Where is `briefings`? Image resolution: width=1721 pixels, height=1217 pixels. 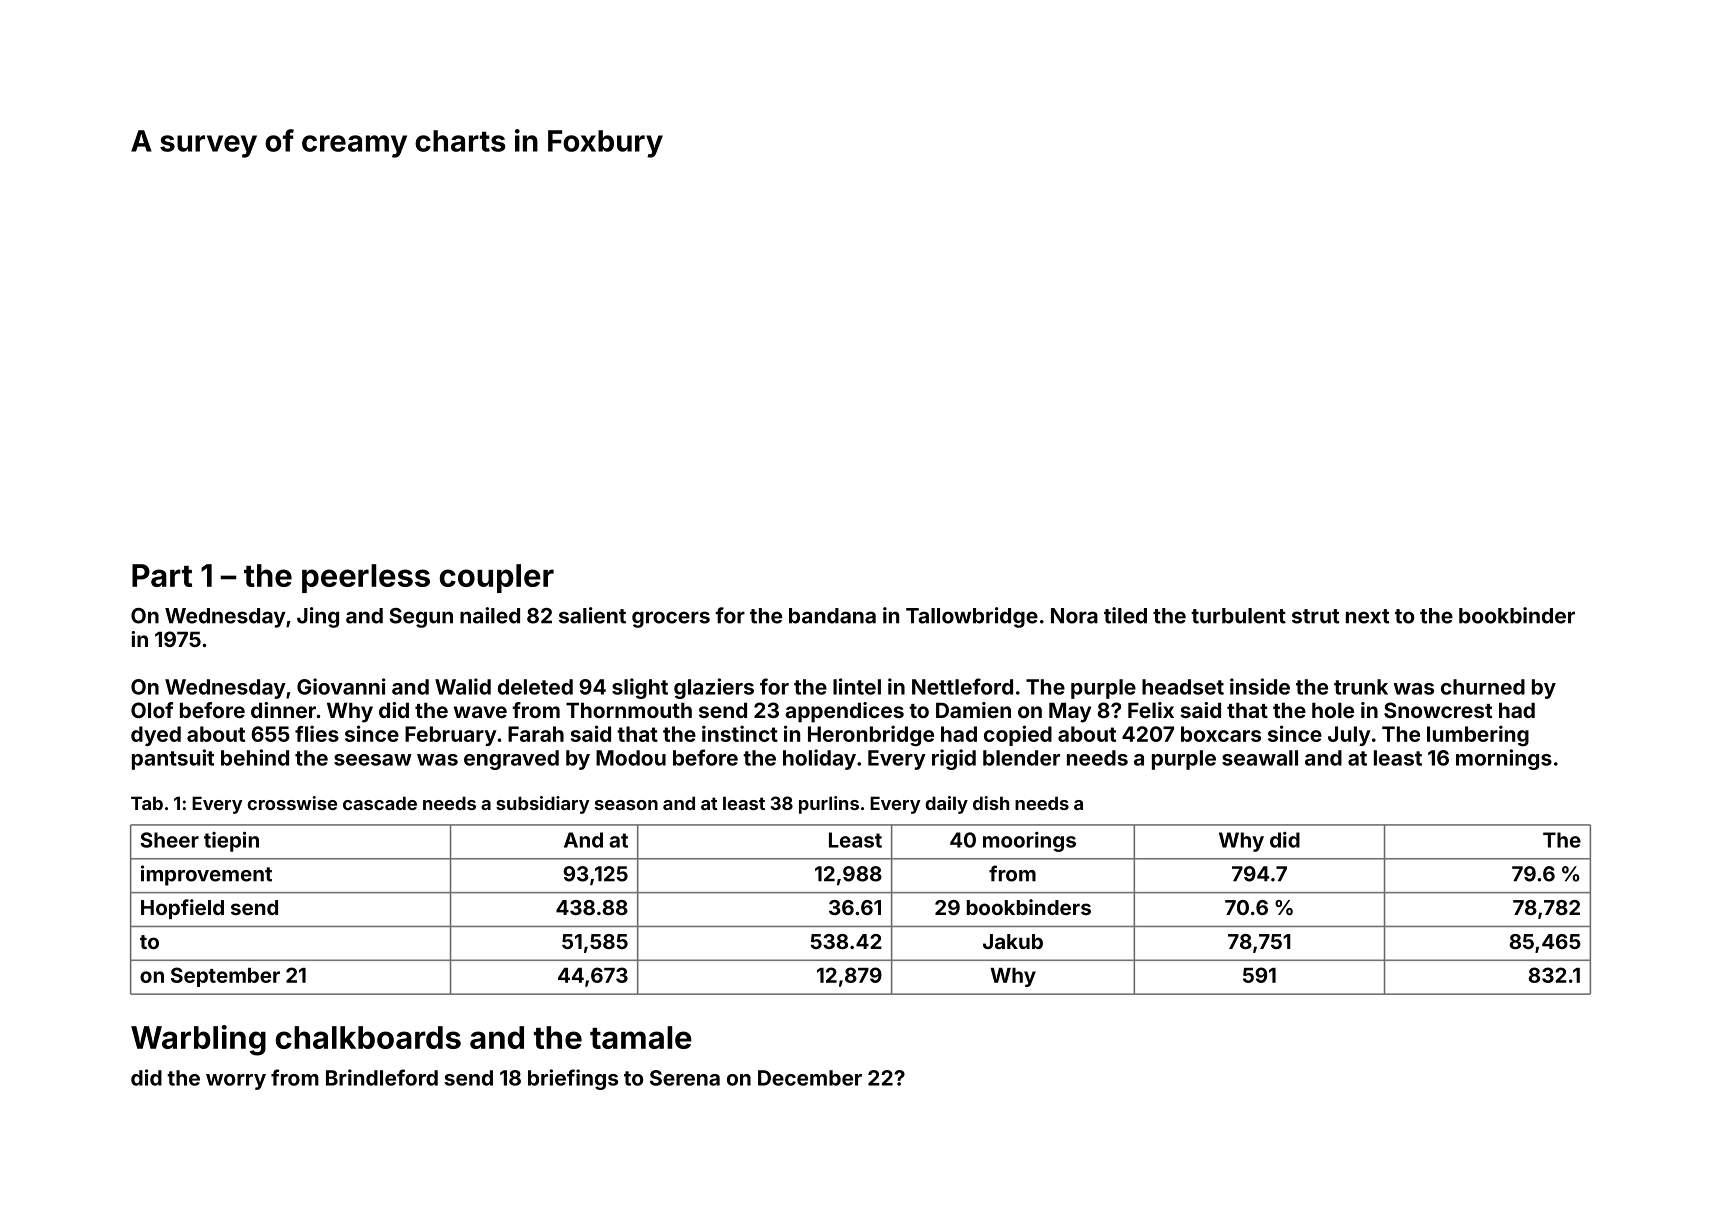 briefings is located at coordinates (573, 1079).
